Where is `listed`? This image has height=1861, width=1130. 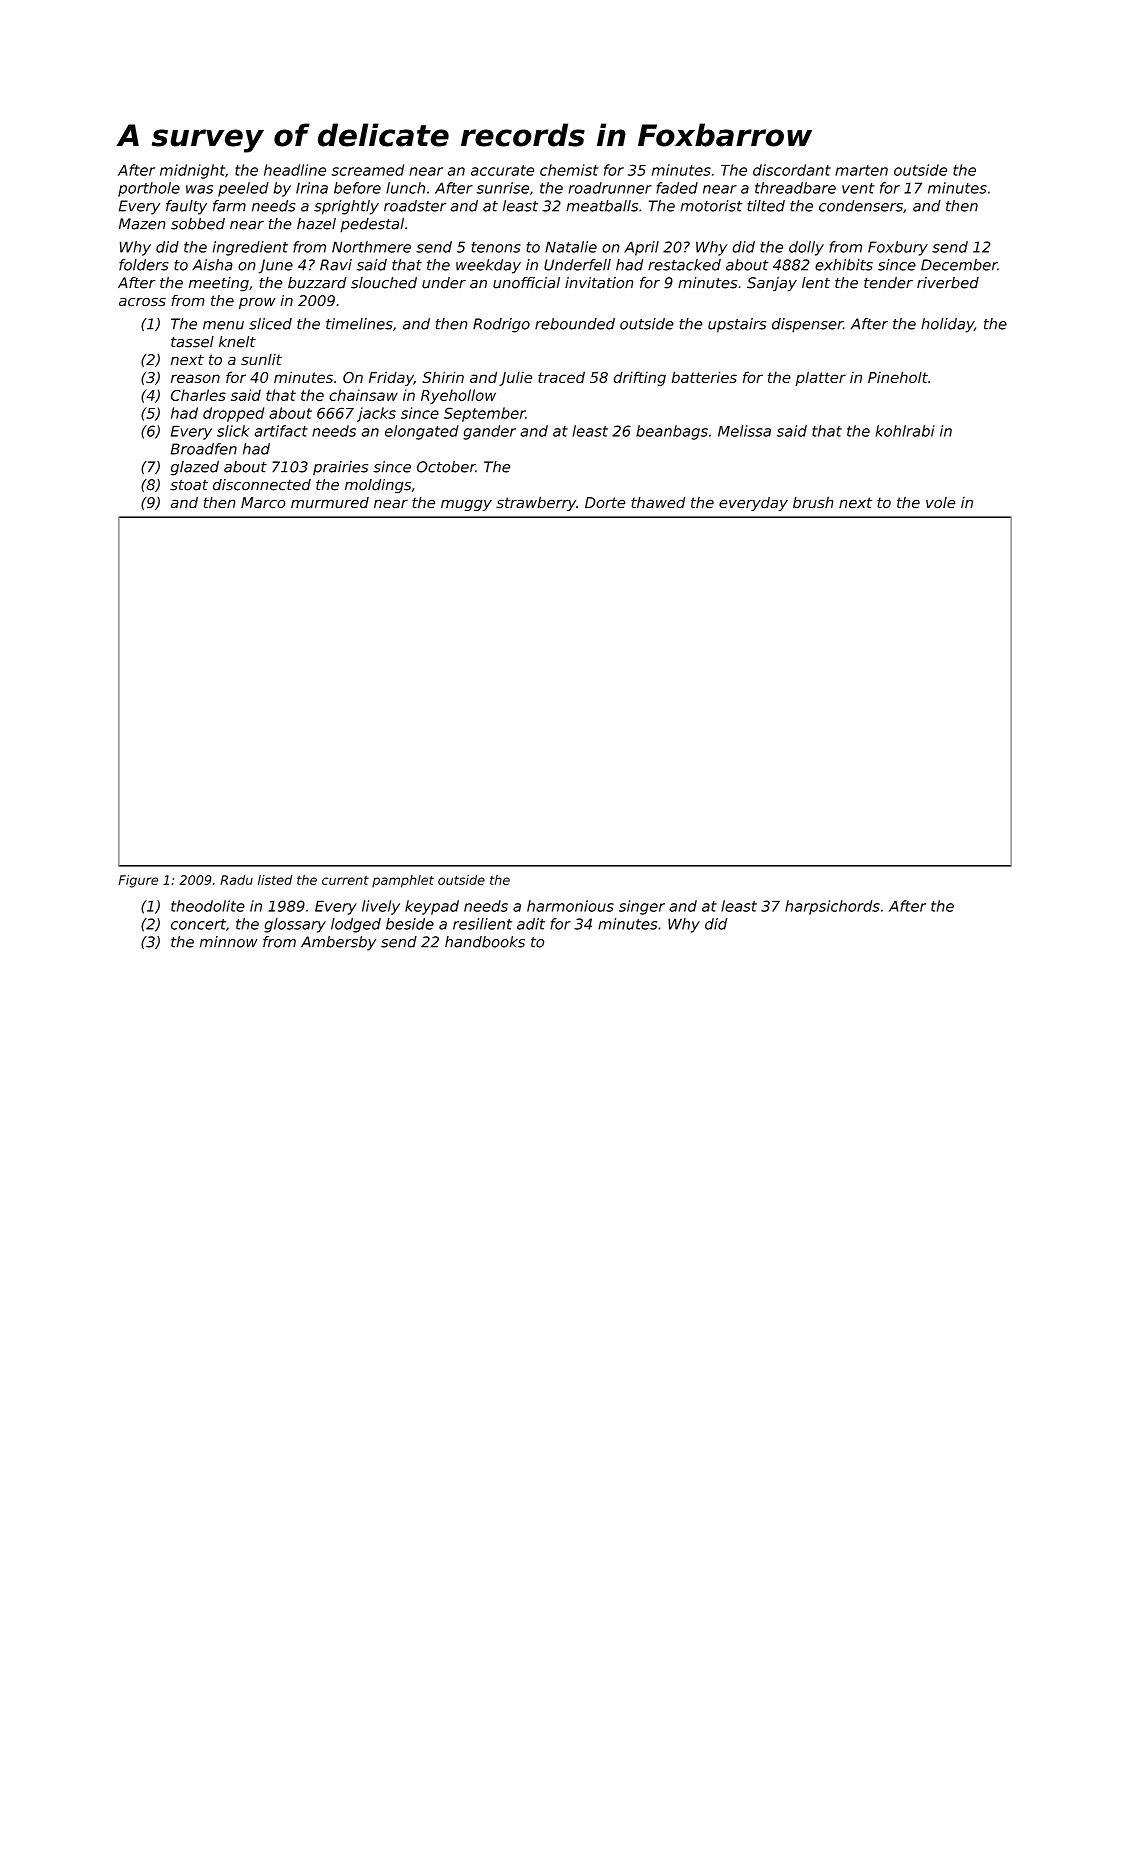
listed is located at coordinates (275, 880).
